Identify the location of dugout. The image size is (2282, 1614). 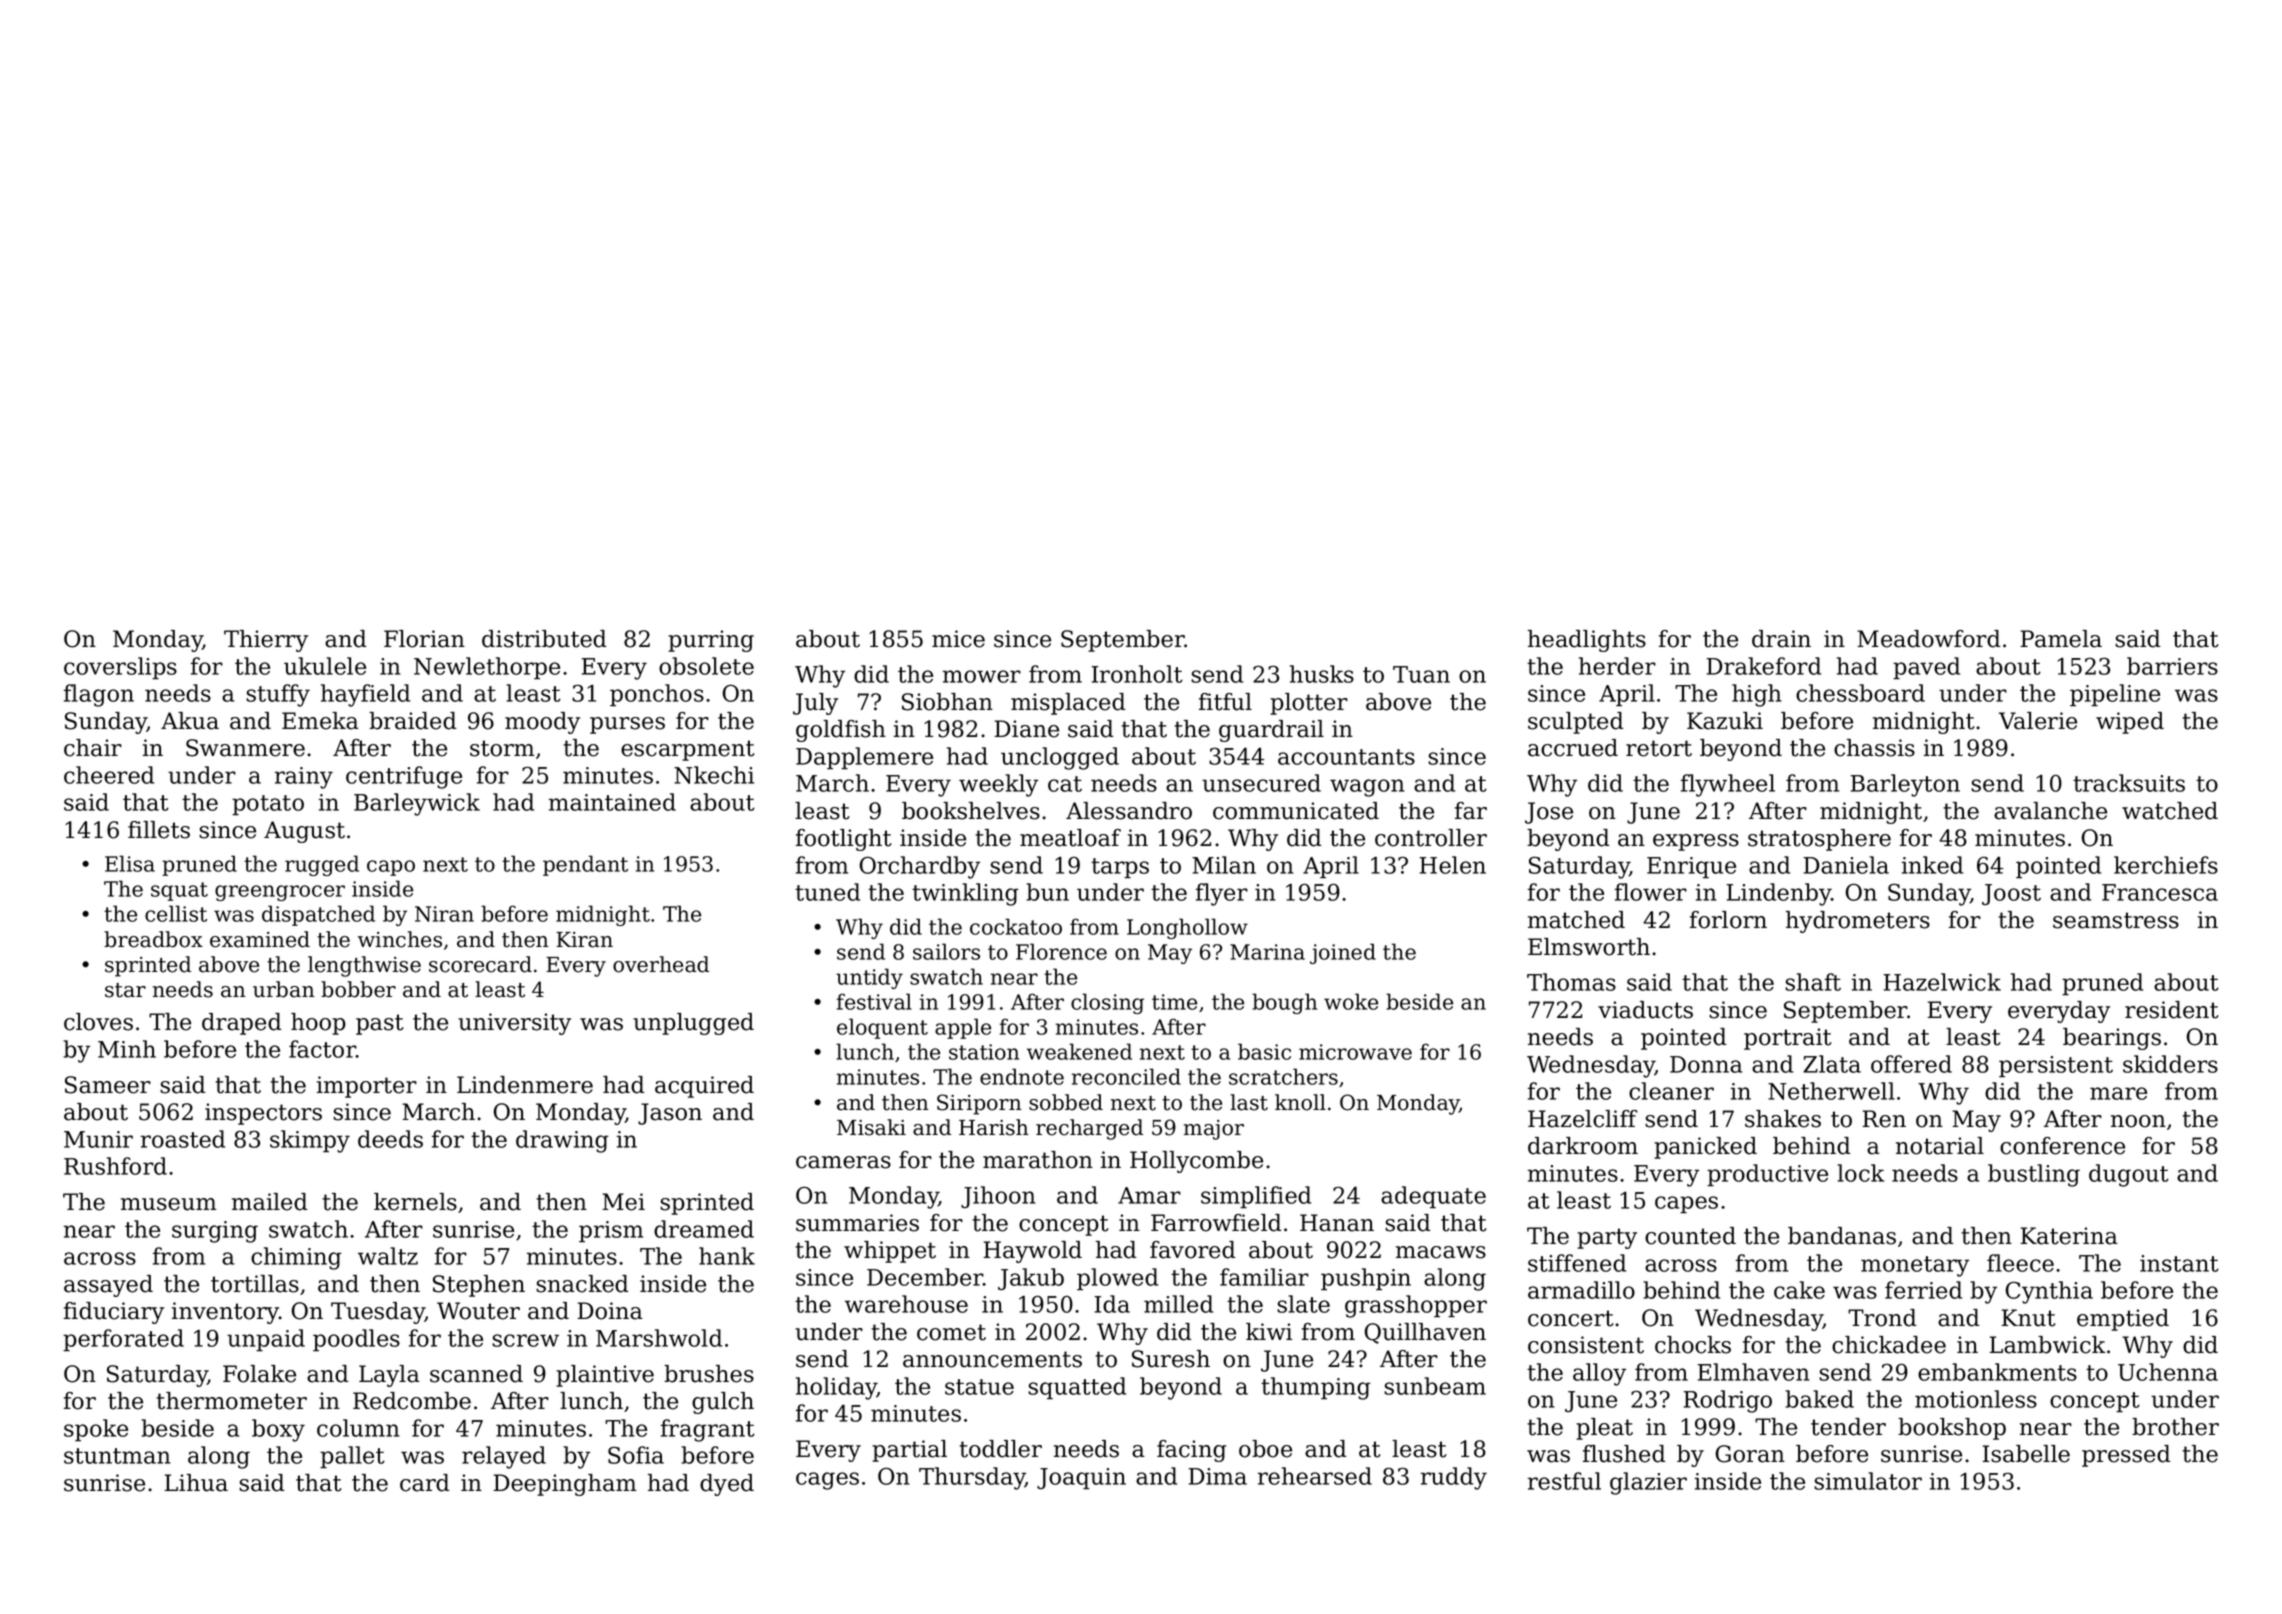
(2129, 1175).
